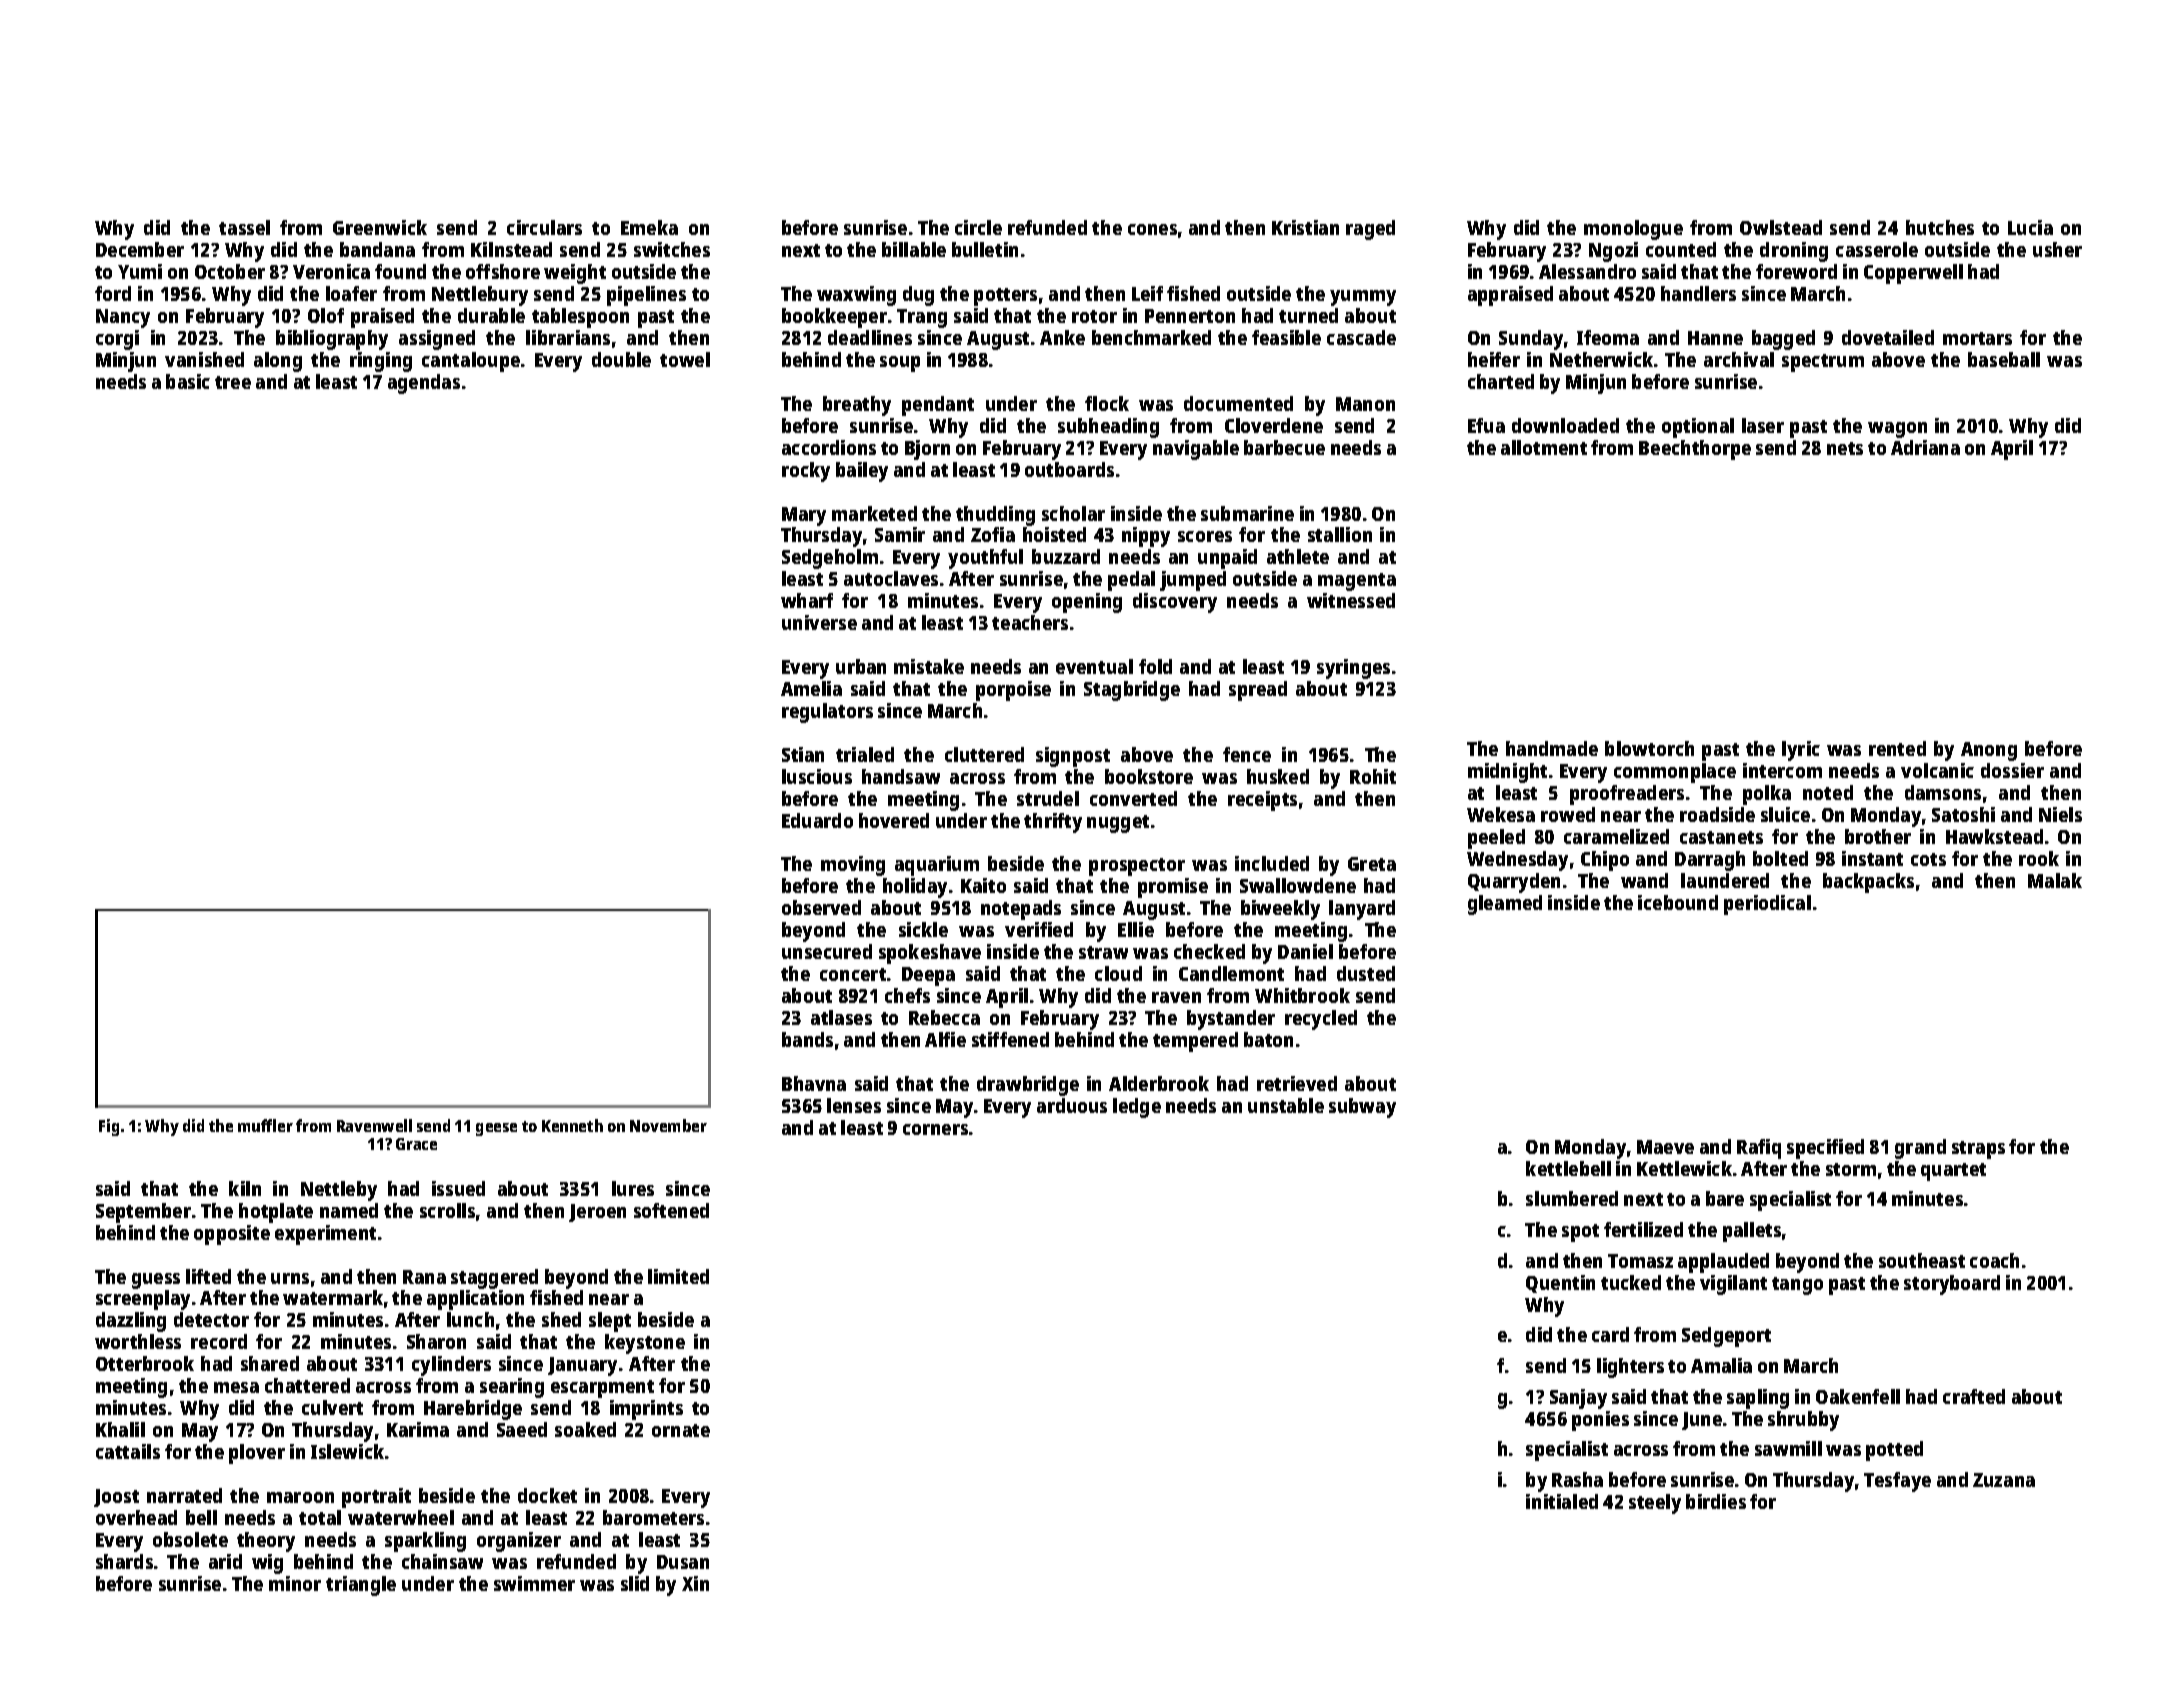 The image size is (2178, 1683). Describe the element at coordinates (811, 688) in the screenshot. I see `Amelia` at that location.
